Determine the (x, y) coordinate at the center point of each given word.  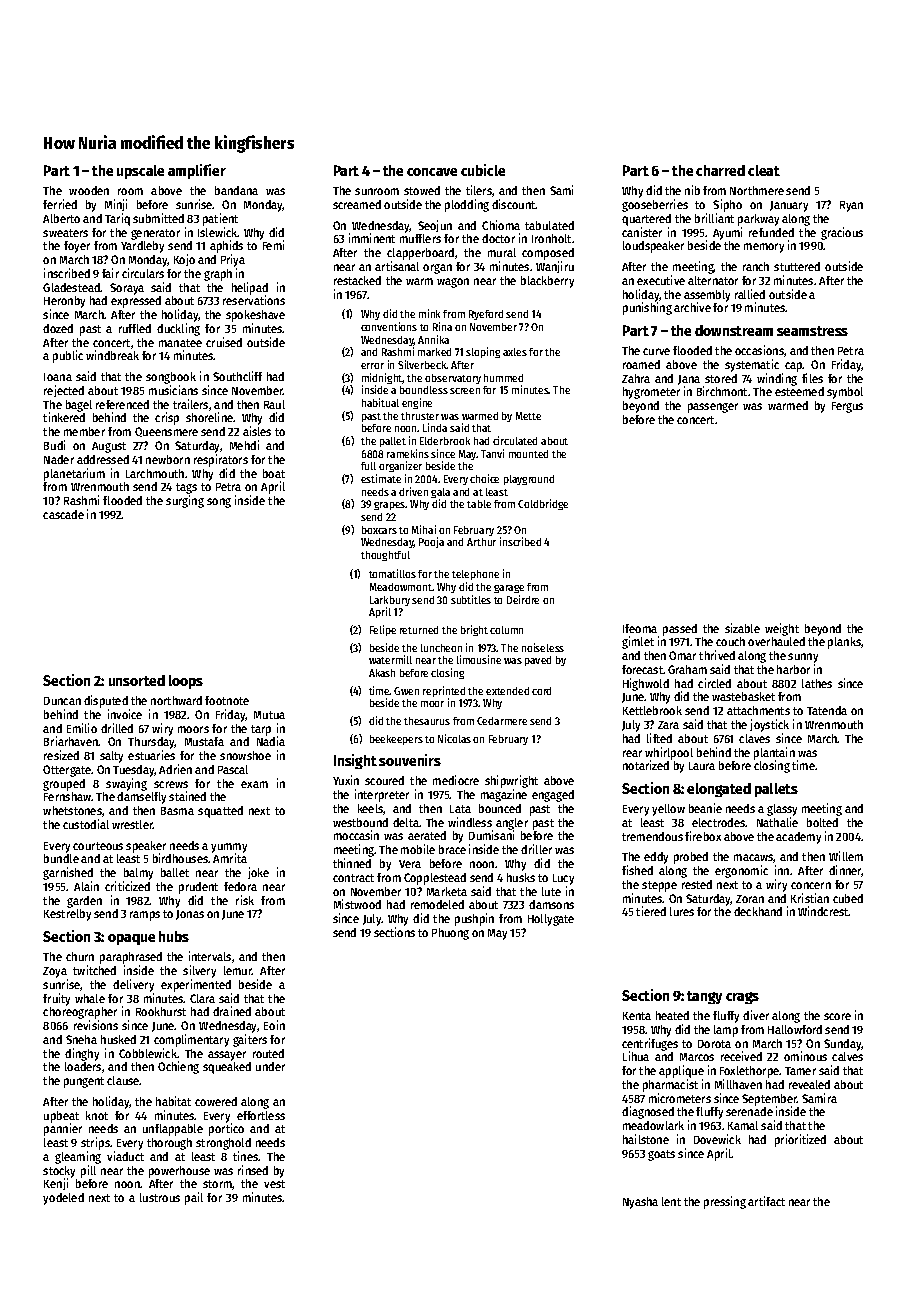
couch (730, 641)
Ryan (851, 206)
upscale (140, 172)
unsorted (137, 680)
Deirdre (523, 599)
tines (246, 1156)
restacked (357, 280)
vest (274, 1184)
